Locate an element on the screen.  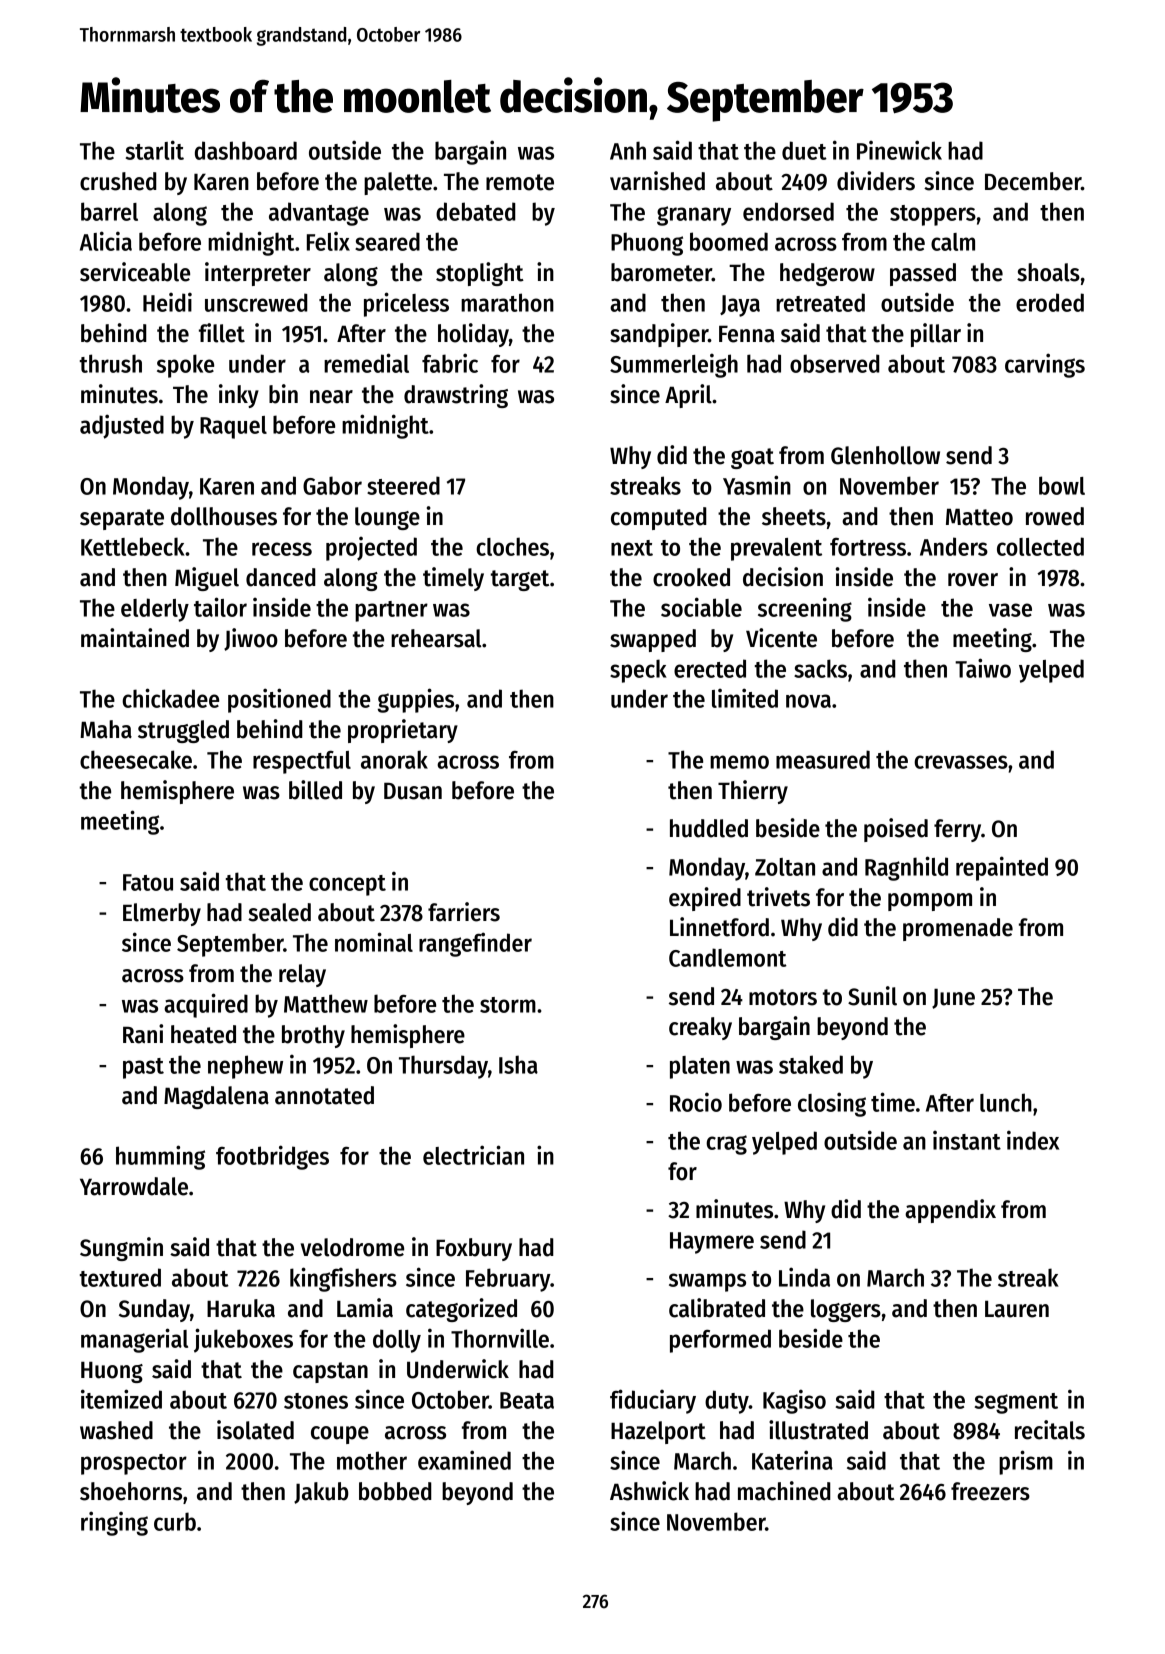
curb is located at coordinates (175, 1521).
